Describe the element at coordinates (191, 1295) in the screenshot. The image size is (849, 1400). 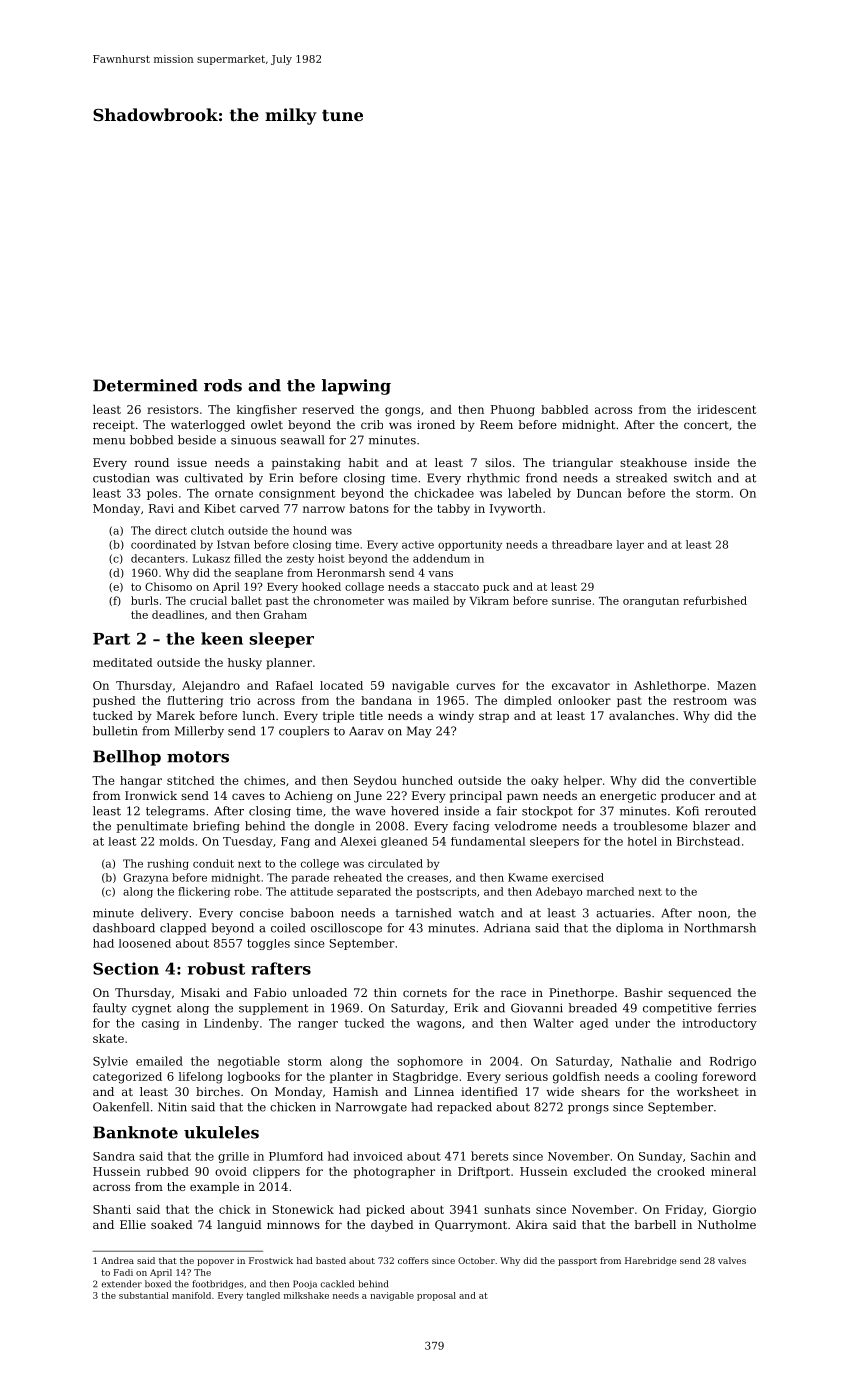
I see `manifold` at that location.
